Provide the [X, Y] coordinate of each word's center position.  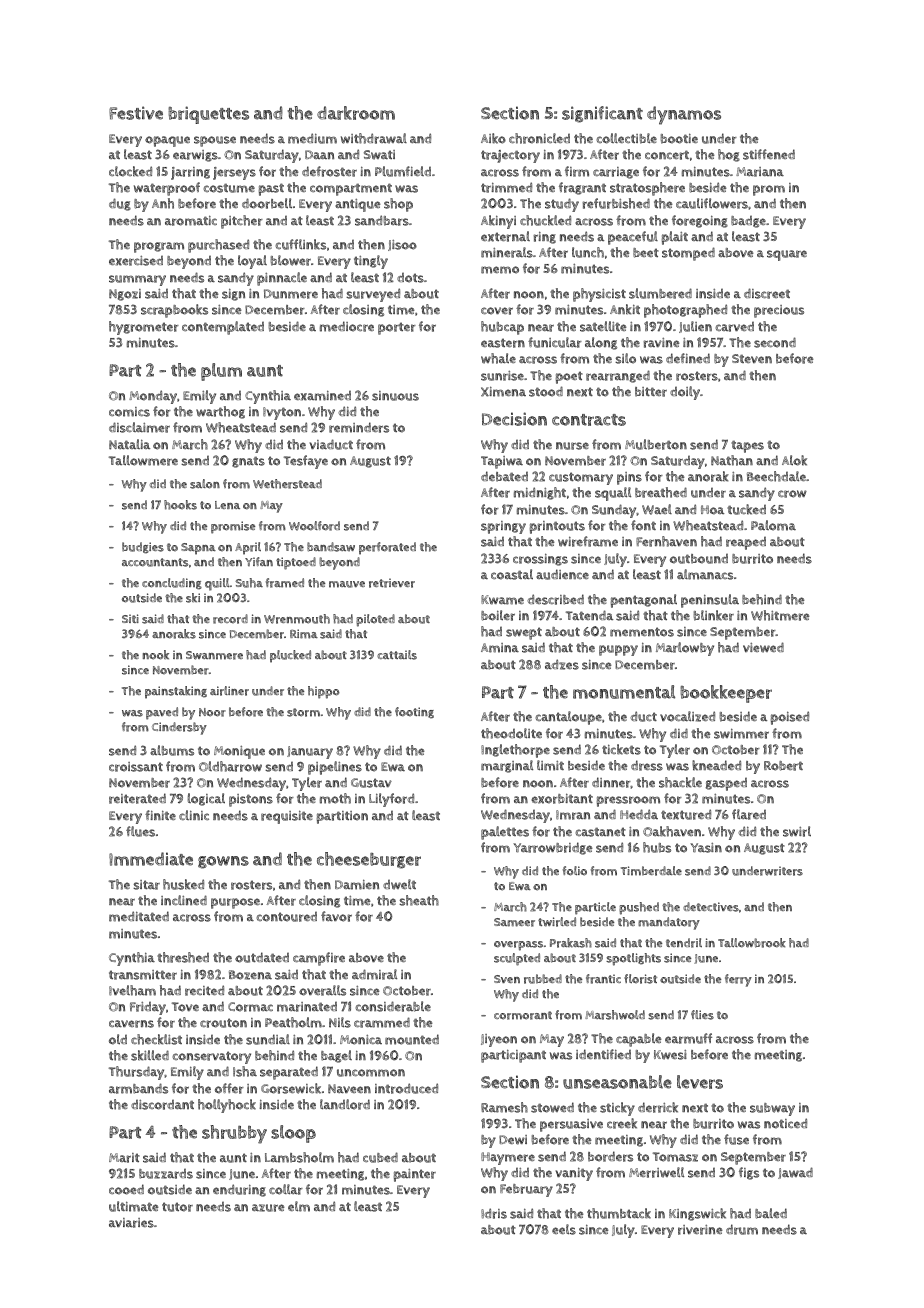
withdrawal [374, 138]
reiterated [137, 798]
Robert [783, 766]
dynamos [684, 115]
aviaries [131, 1223]
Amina [500, 648]
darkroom [356, 113]
